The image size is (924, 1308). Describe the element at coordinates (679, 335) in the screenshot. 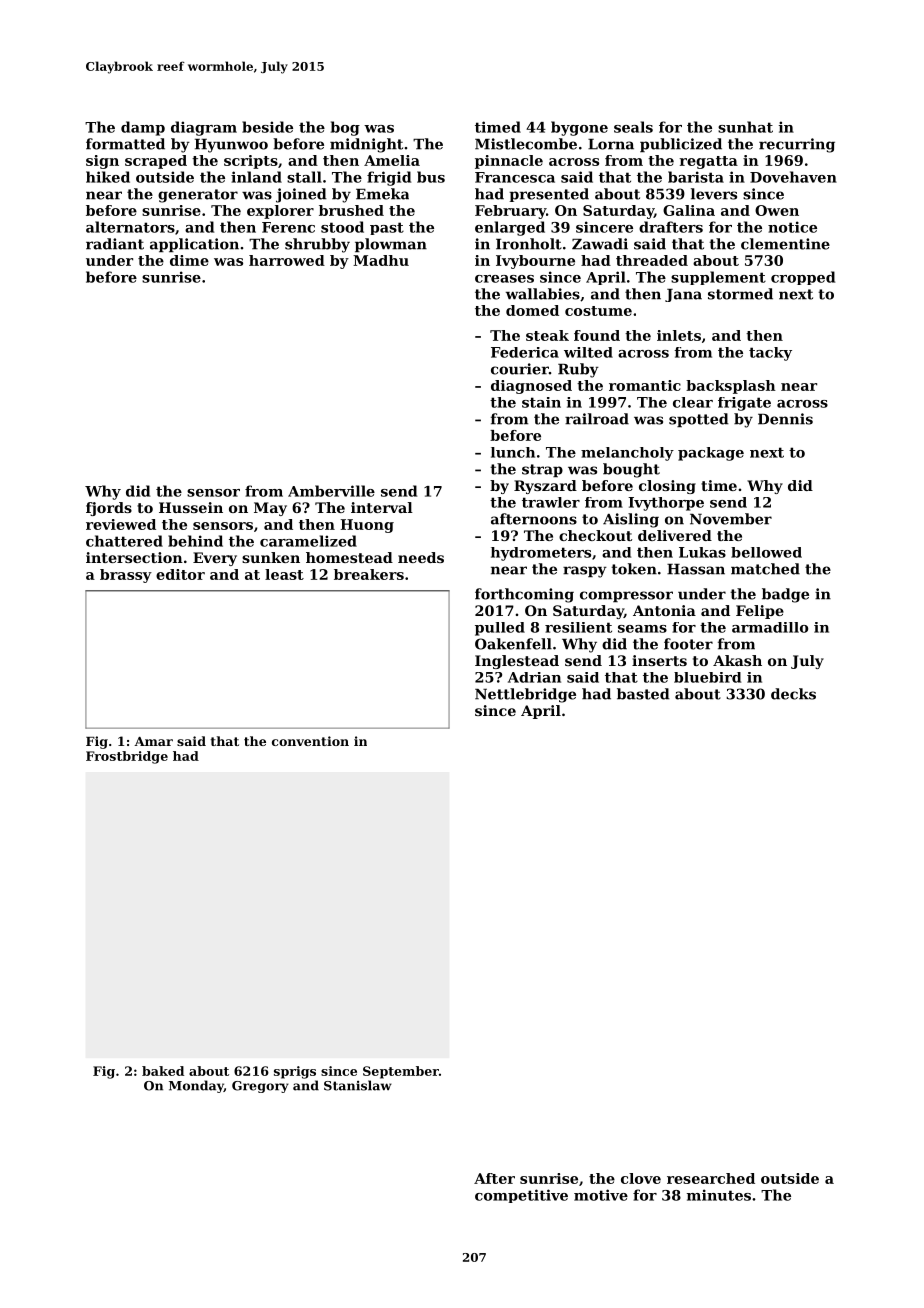

I see `inlets` at that location.
